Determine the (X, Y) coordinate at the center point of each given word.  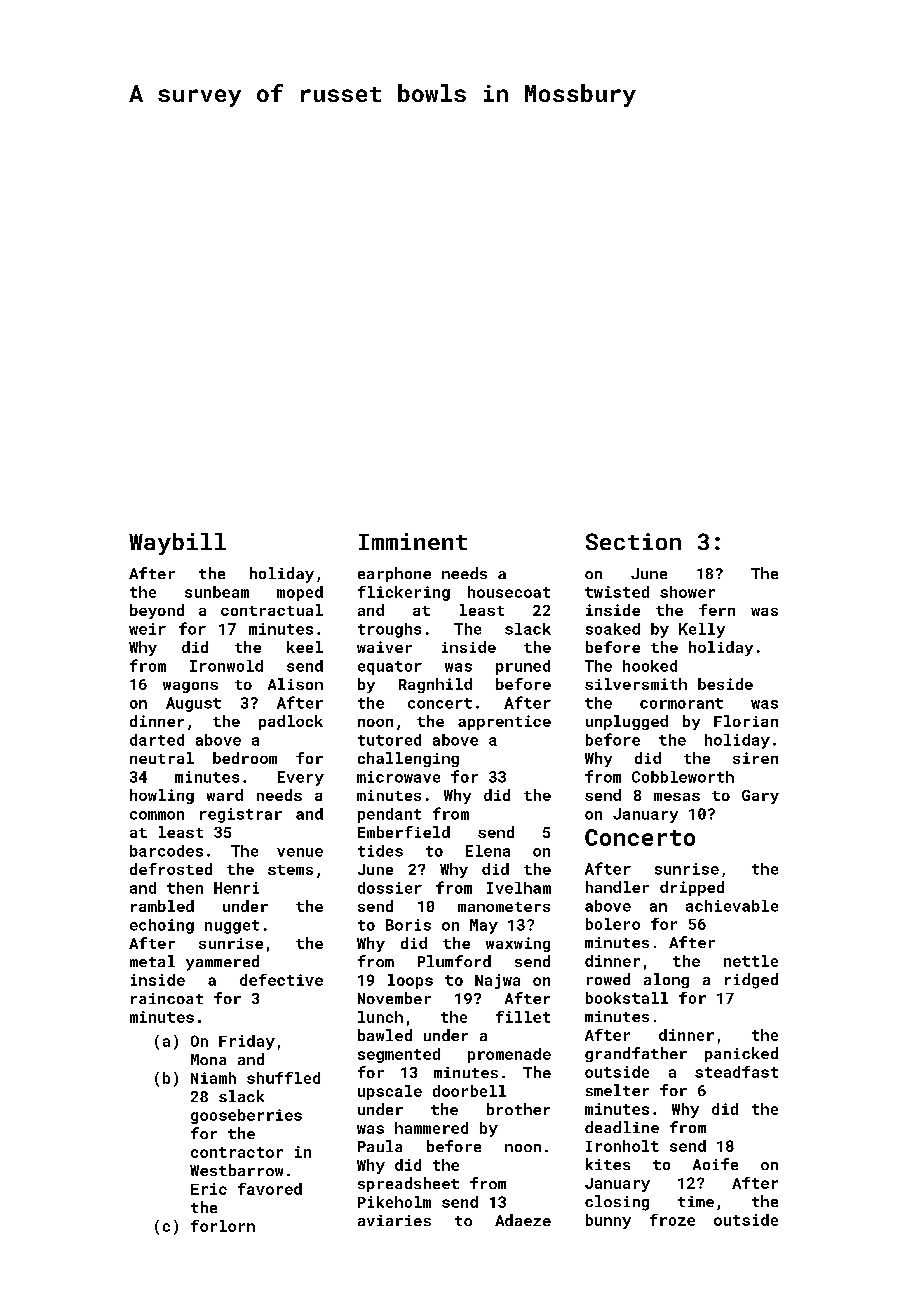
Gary (760, 797)
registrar (241, 815)
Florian (746, 721)
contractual (272, 610)
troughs (389, 630)
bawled (385, 1035)
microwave (398, 777)
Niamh (213, 1078)
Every (301, 778)
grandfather (636, 1054)
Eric (209, 1189)
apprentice (504, 722)
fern (717, 610)
